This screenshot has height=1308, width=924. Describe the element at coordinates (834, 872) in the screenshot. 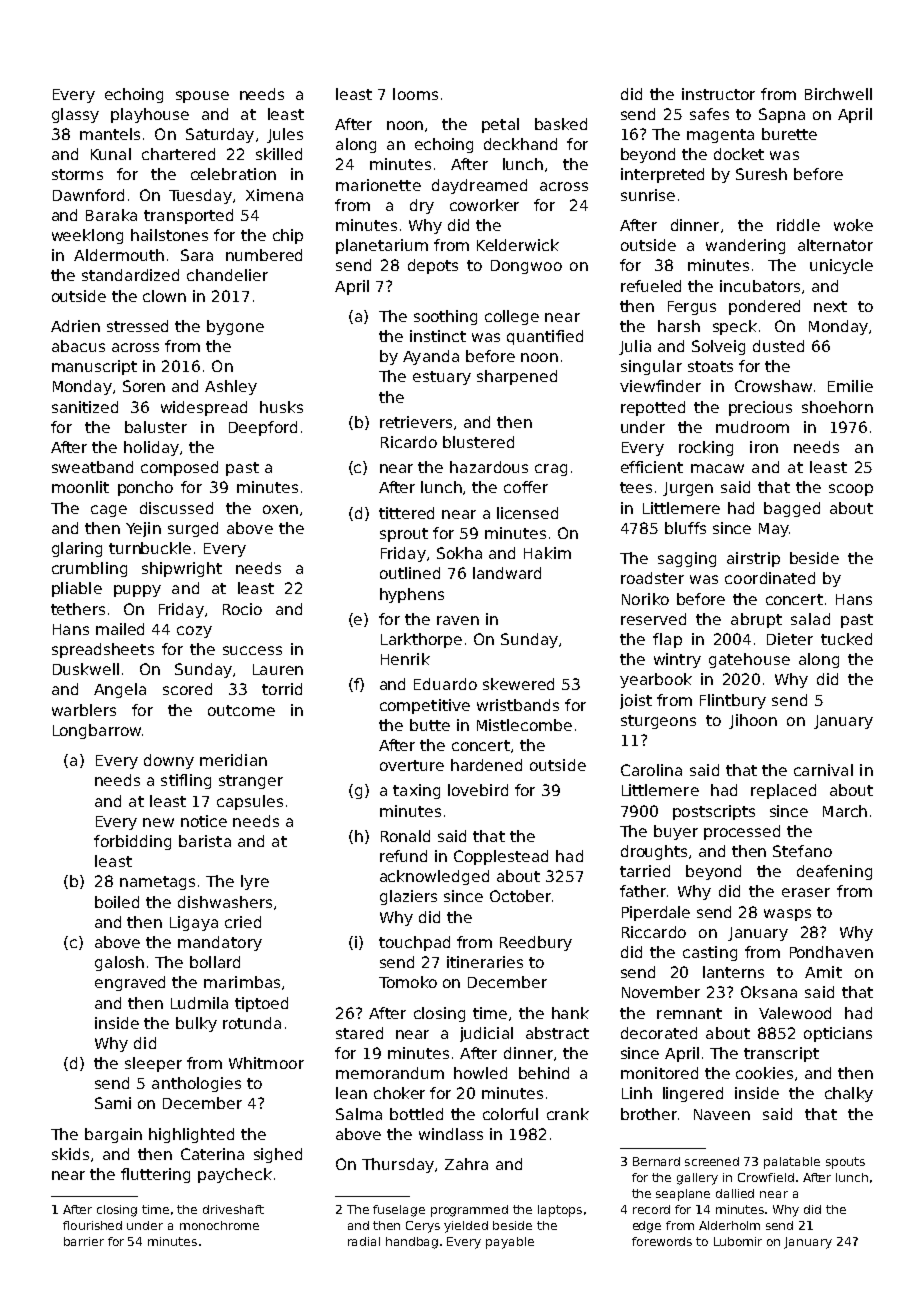

I see `deafening` at that location.
